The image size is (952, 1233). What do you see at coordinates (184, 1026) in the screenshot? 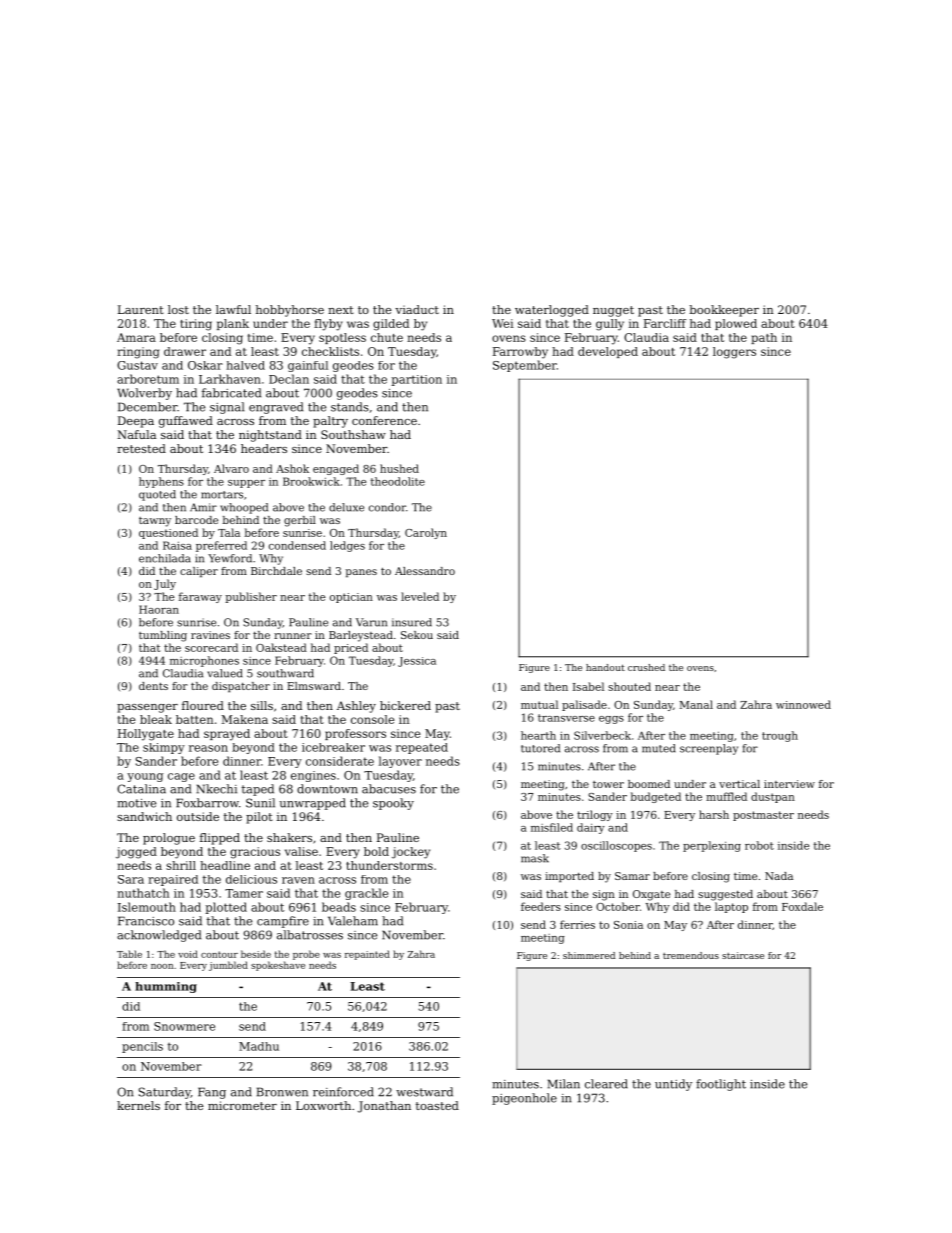
I see `Snowmere` at bounding box center [184, 1026].
